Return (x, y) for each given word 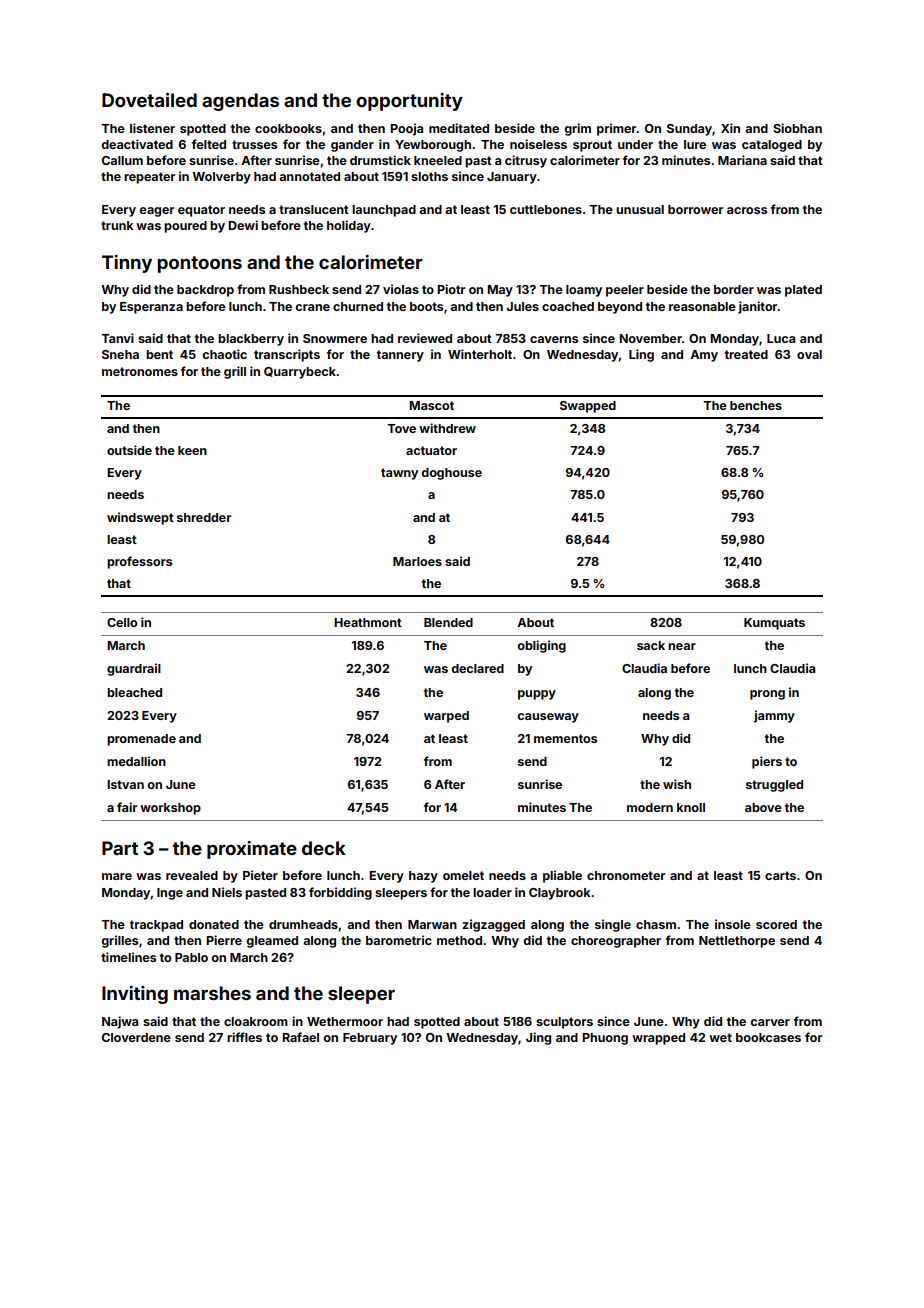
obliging (541, 646)
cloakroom (256, 1021)
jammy (774, 716)
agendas (240, 102)
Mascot (431, 405)
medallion (136, 761)
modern (650, 807)
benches (756, 405)
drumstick (380, 160)
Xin (730, 128)
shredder (204, 517)
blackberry (251, 340)
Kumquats (774, 624)
